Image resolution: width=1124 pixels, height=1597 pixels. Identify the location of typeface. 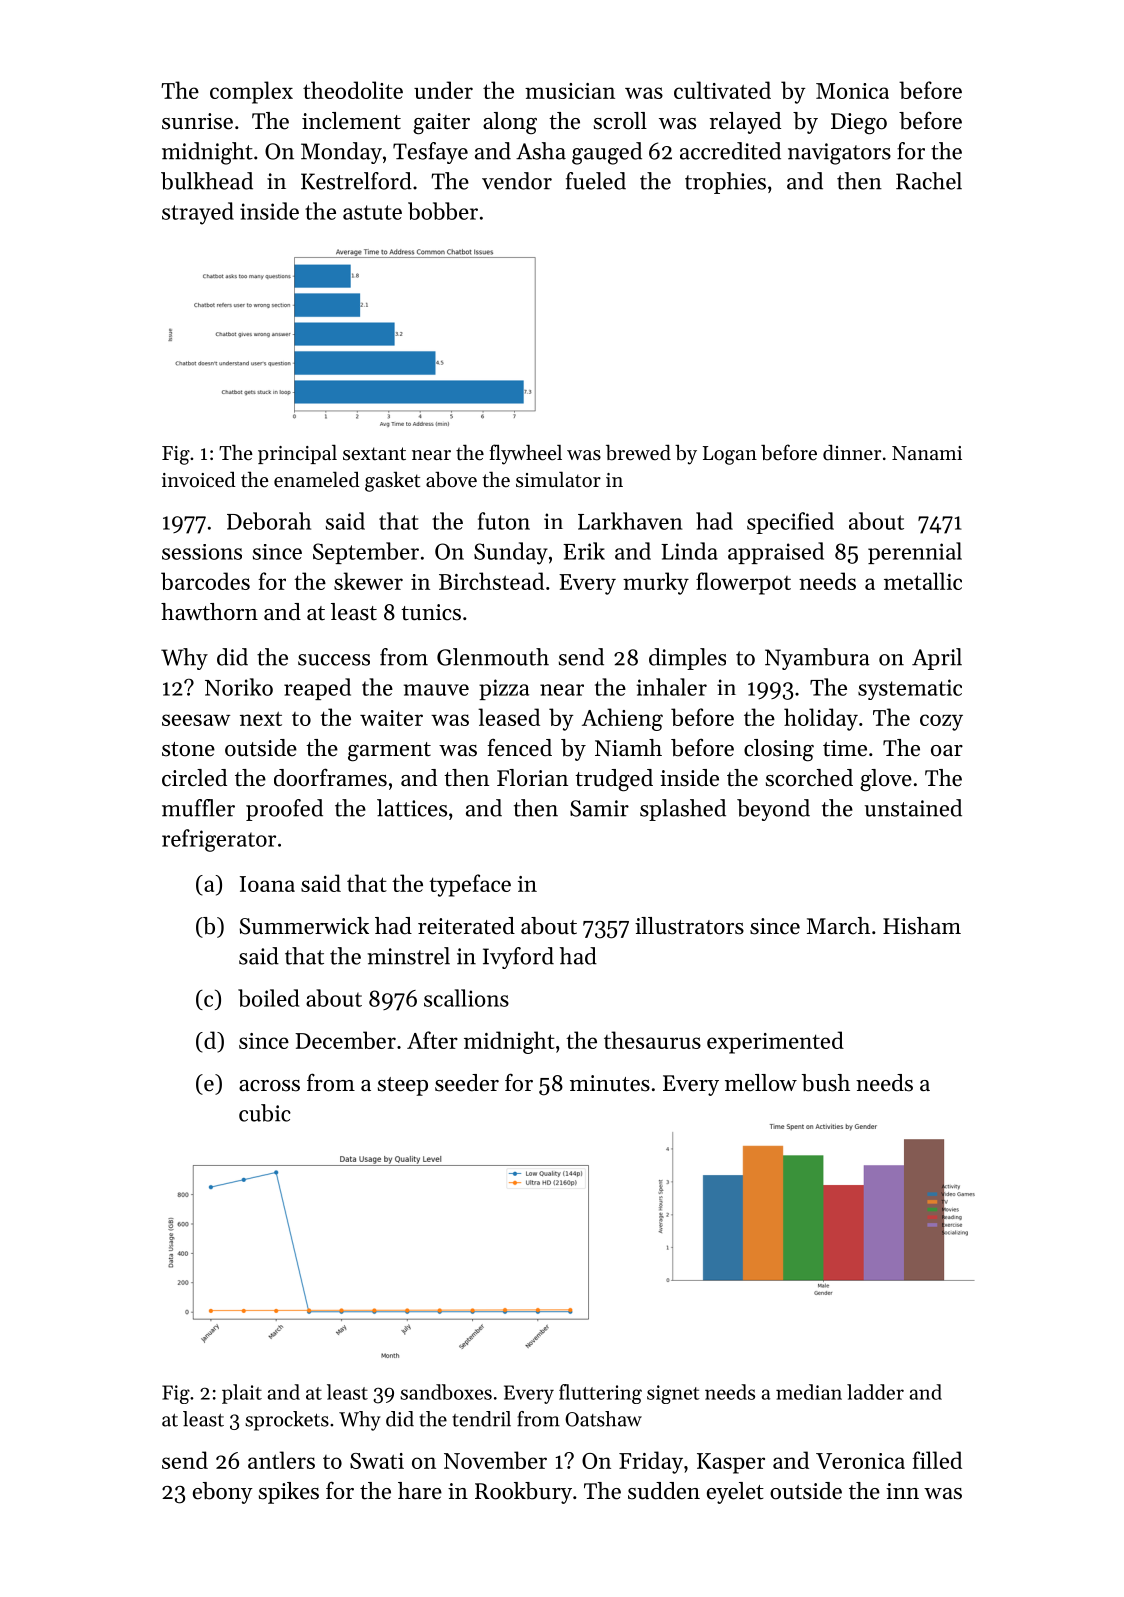
(470, 885).
